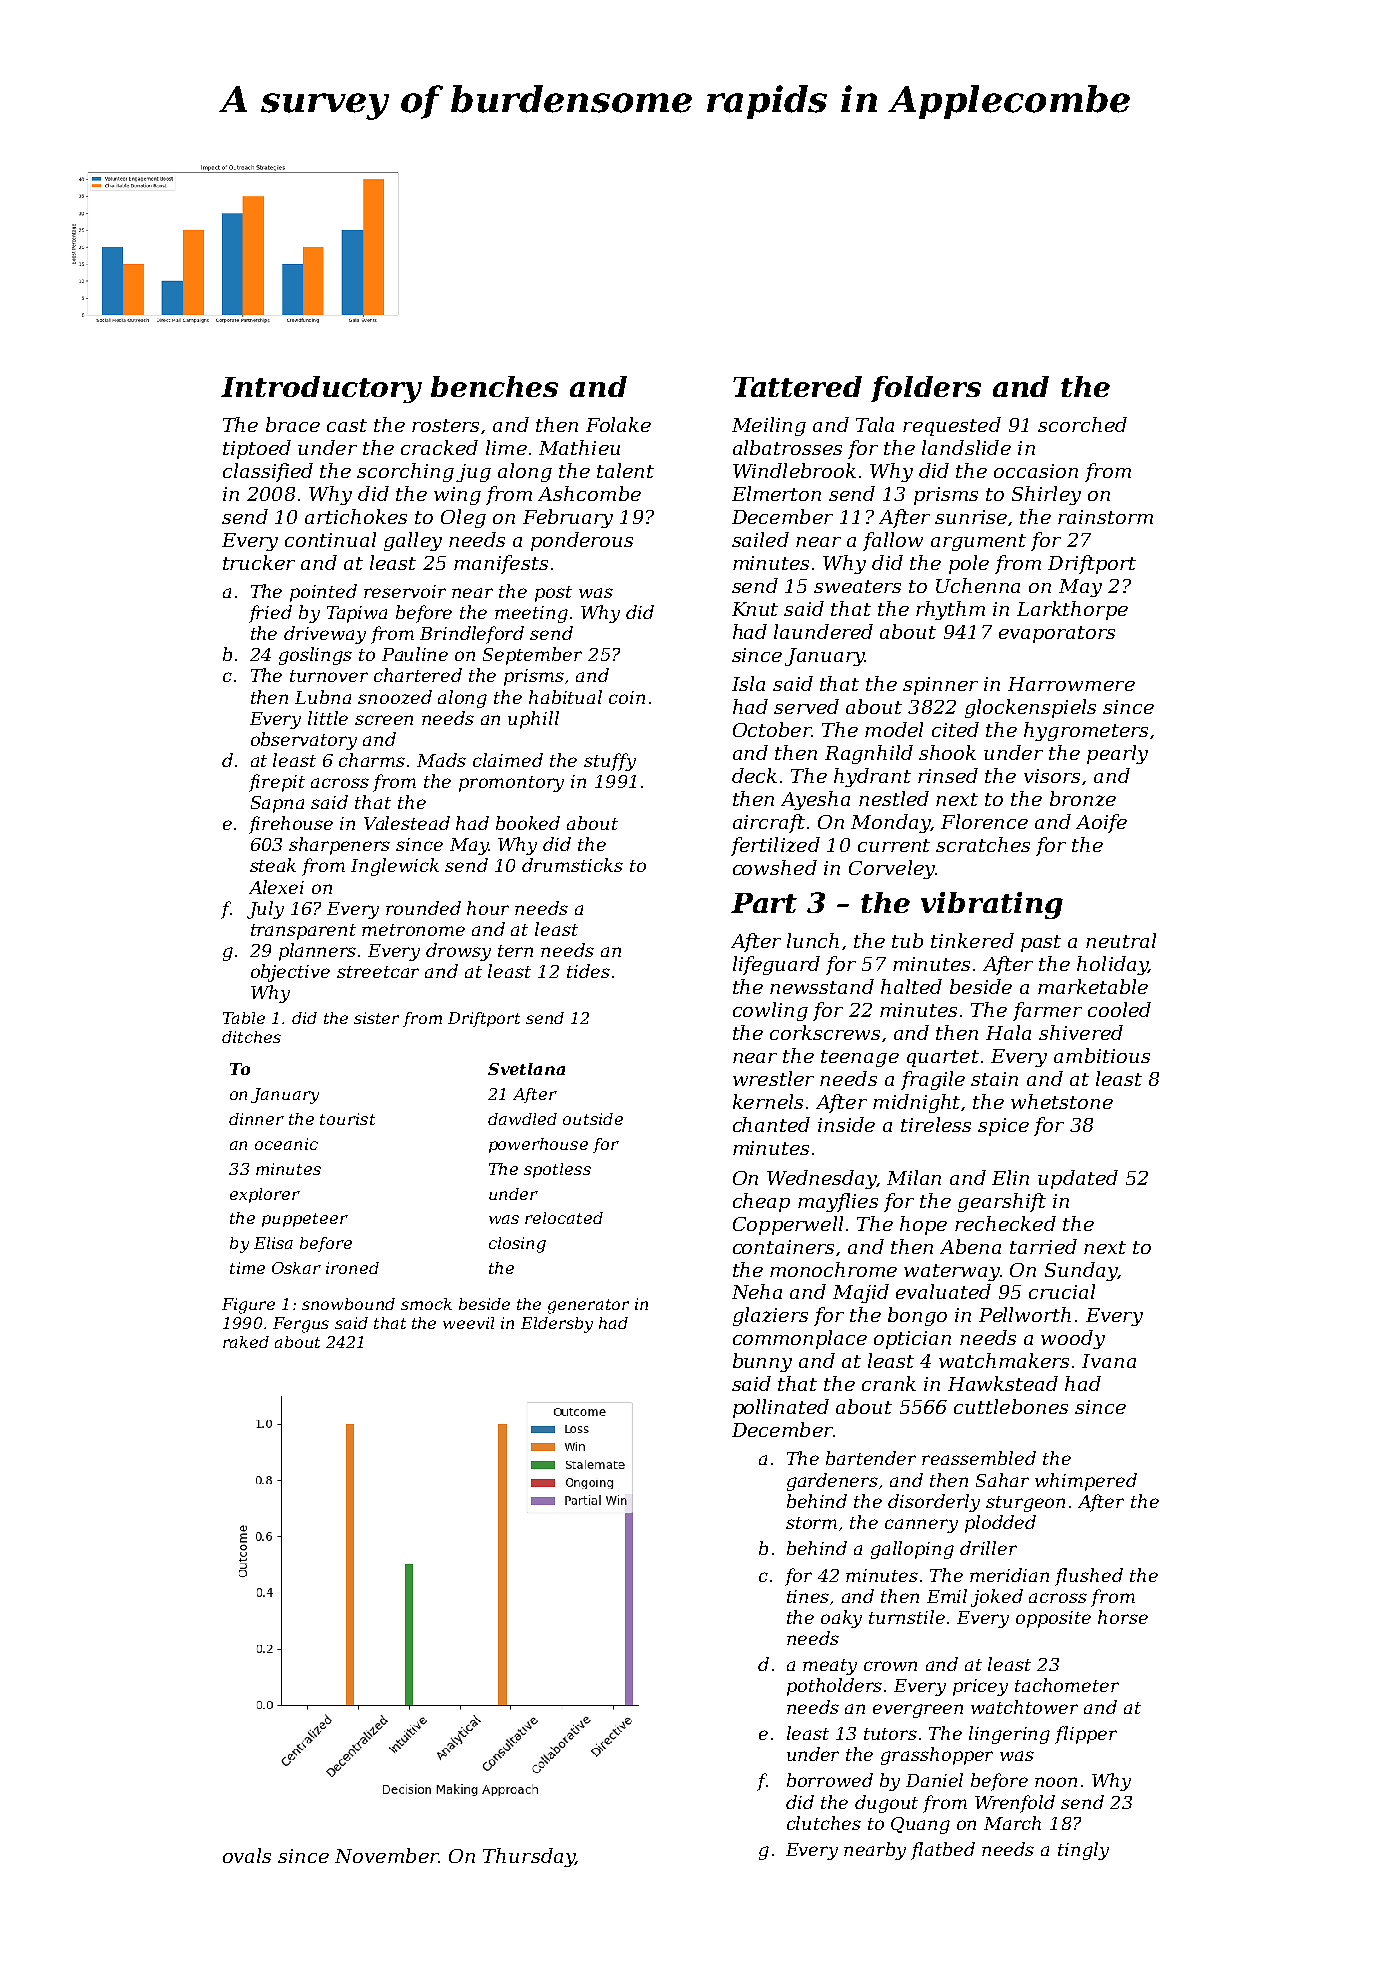 The height and width of the document is (1969, 1386). What do you see at coordinates (247, 1855) in the document?
I see `ovals` at bounding box center [247, 1855].
